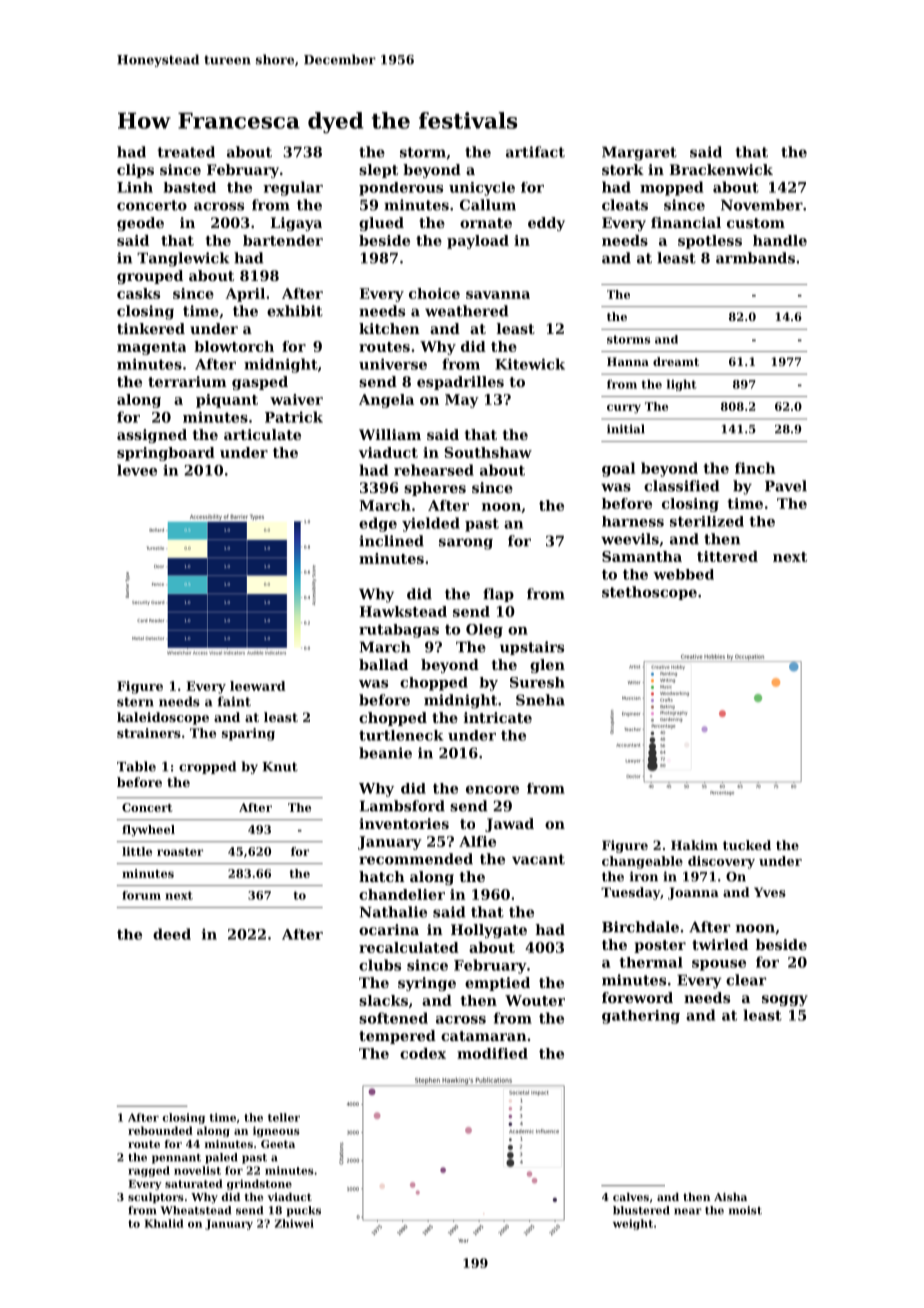 The width and height of the screenshot is (924, 1308). Describe the element at coordinates (478, 242) in the screenshot. I see `payload` at that location.
